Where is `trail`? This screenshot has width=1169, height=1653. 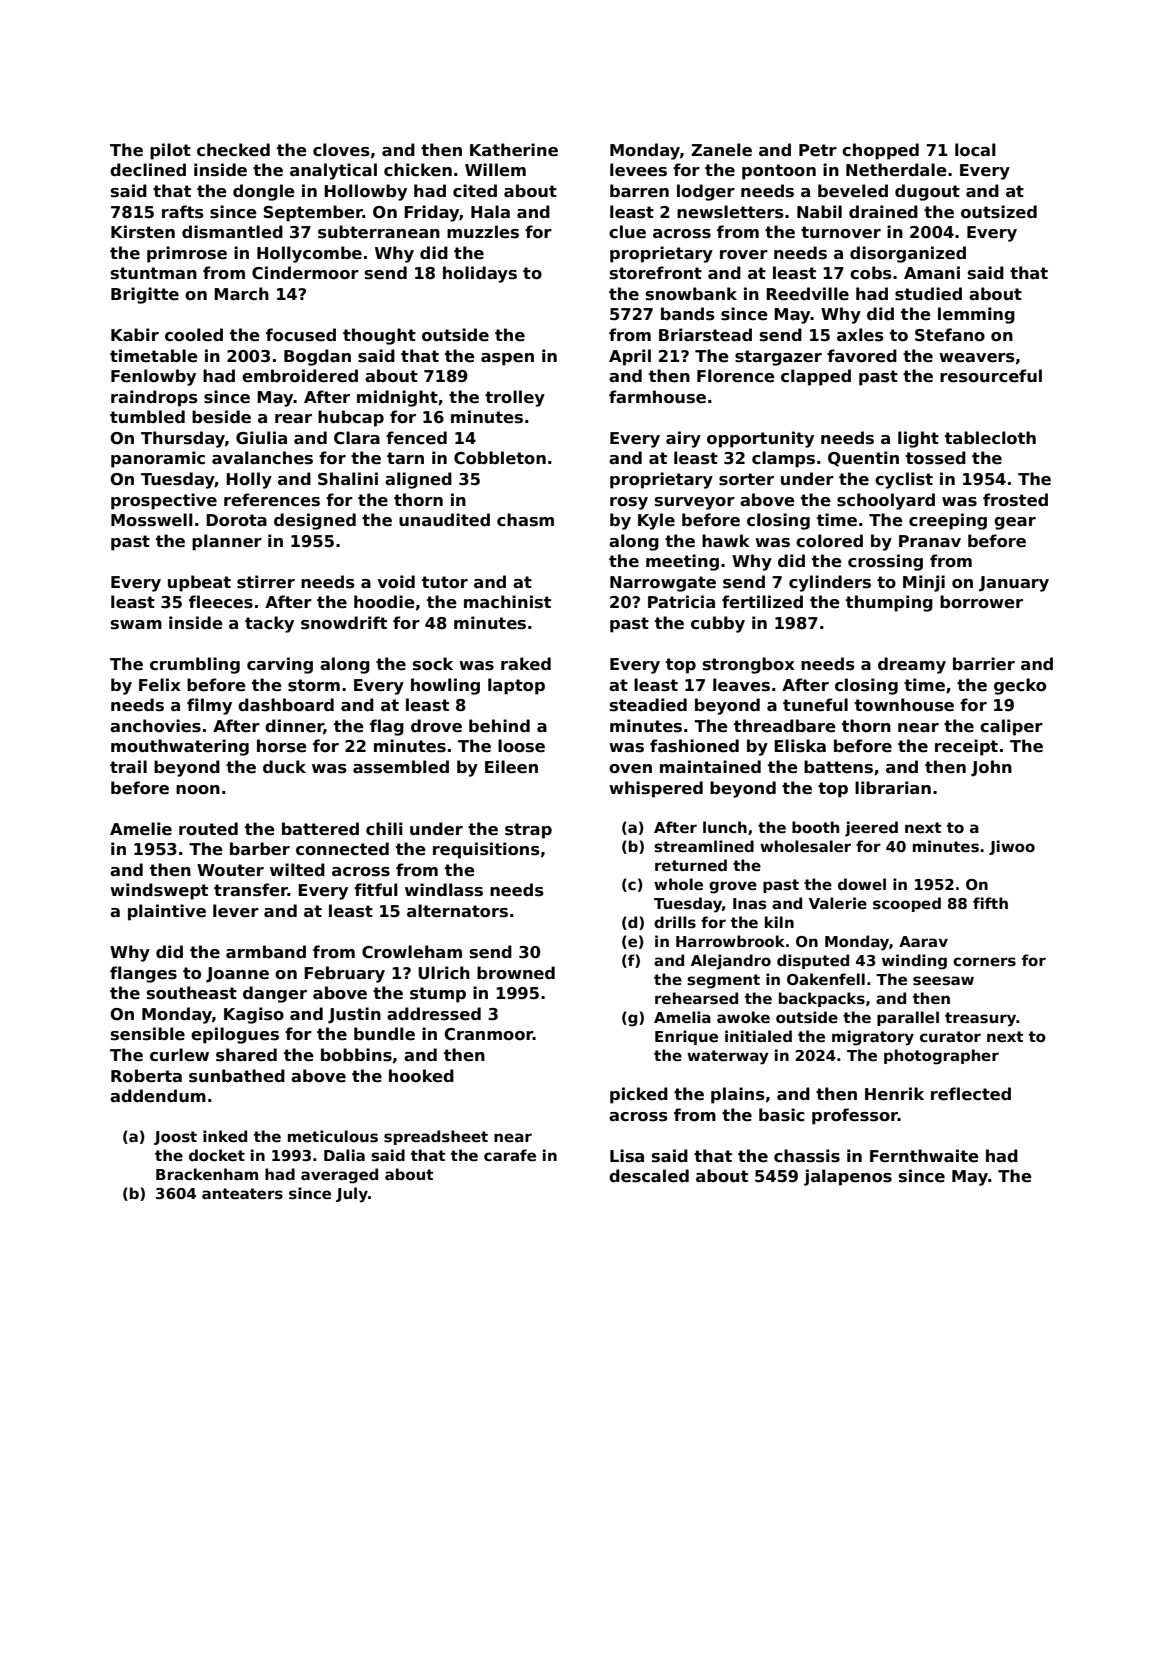
trail is located at coordinates (128, 767).
